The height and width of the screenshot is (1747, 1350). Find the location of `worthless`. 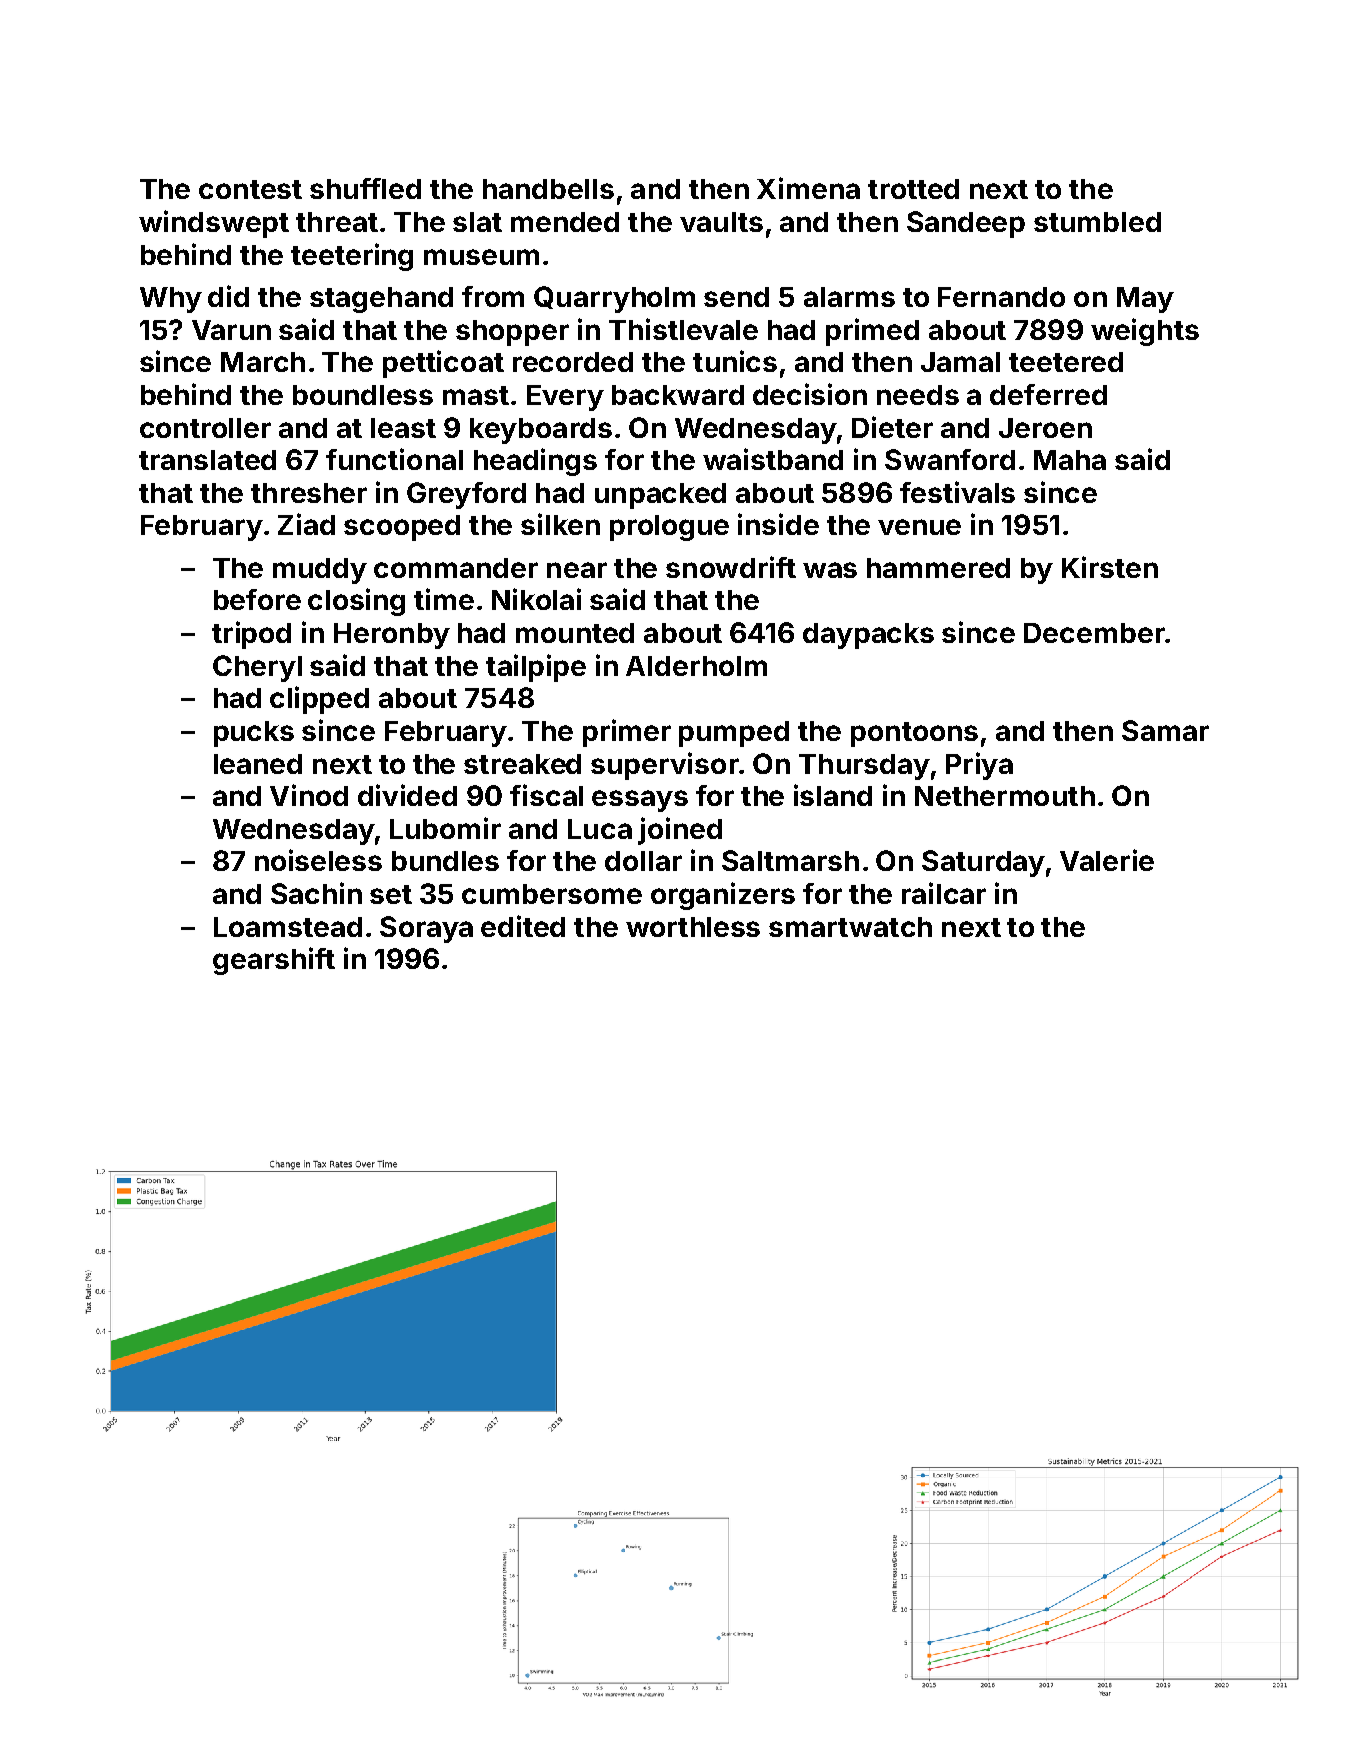

worthless is located at coordinates (693, 927).
